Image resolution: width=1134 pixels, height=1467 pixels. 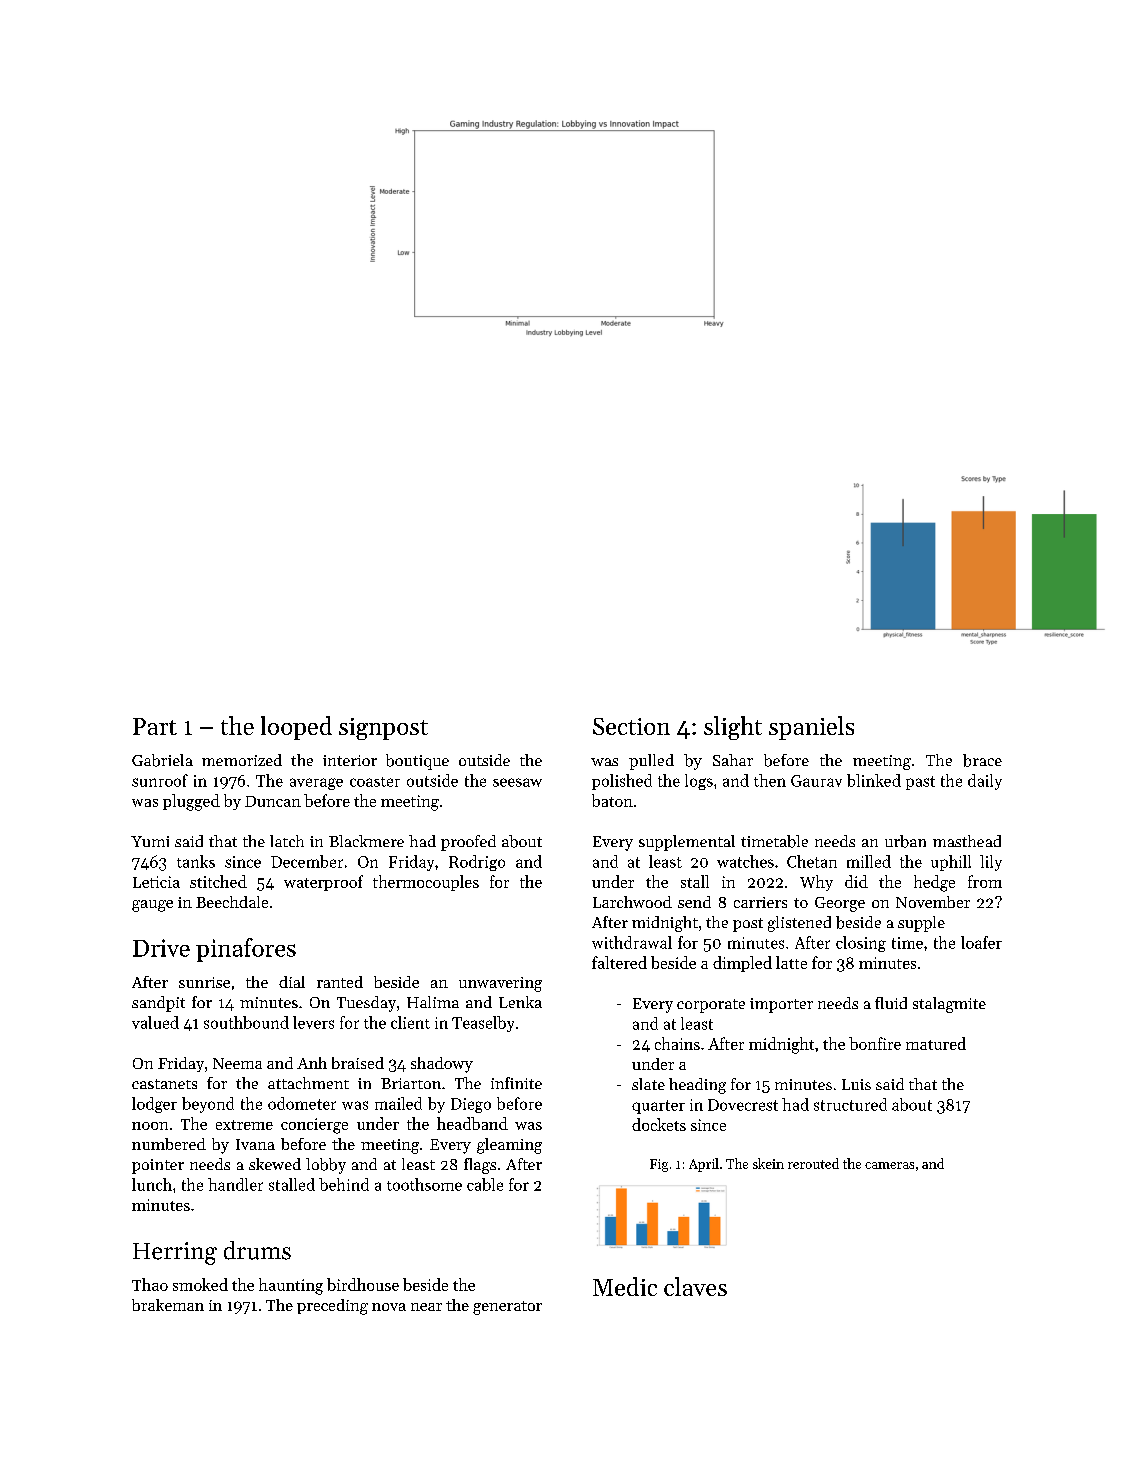 I want to click on spaniels, so click(x=811, y=728).
